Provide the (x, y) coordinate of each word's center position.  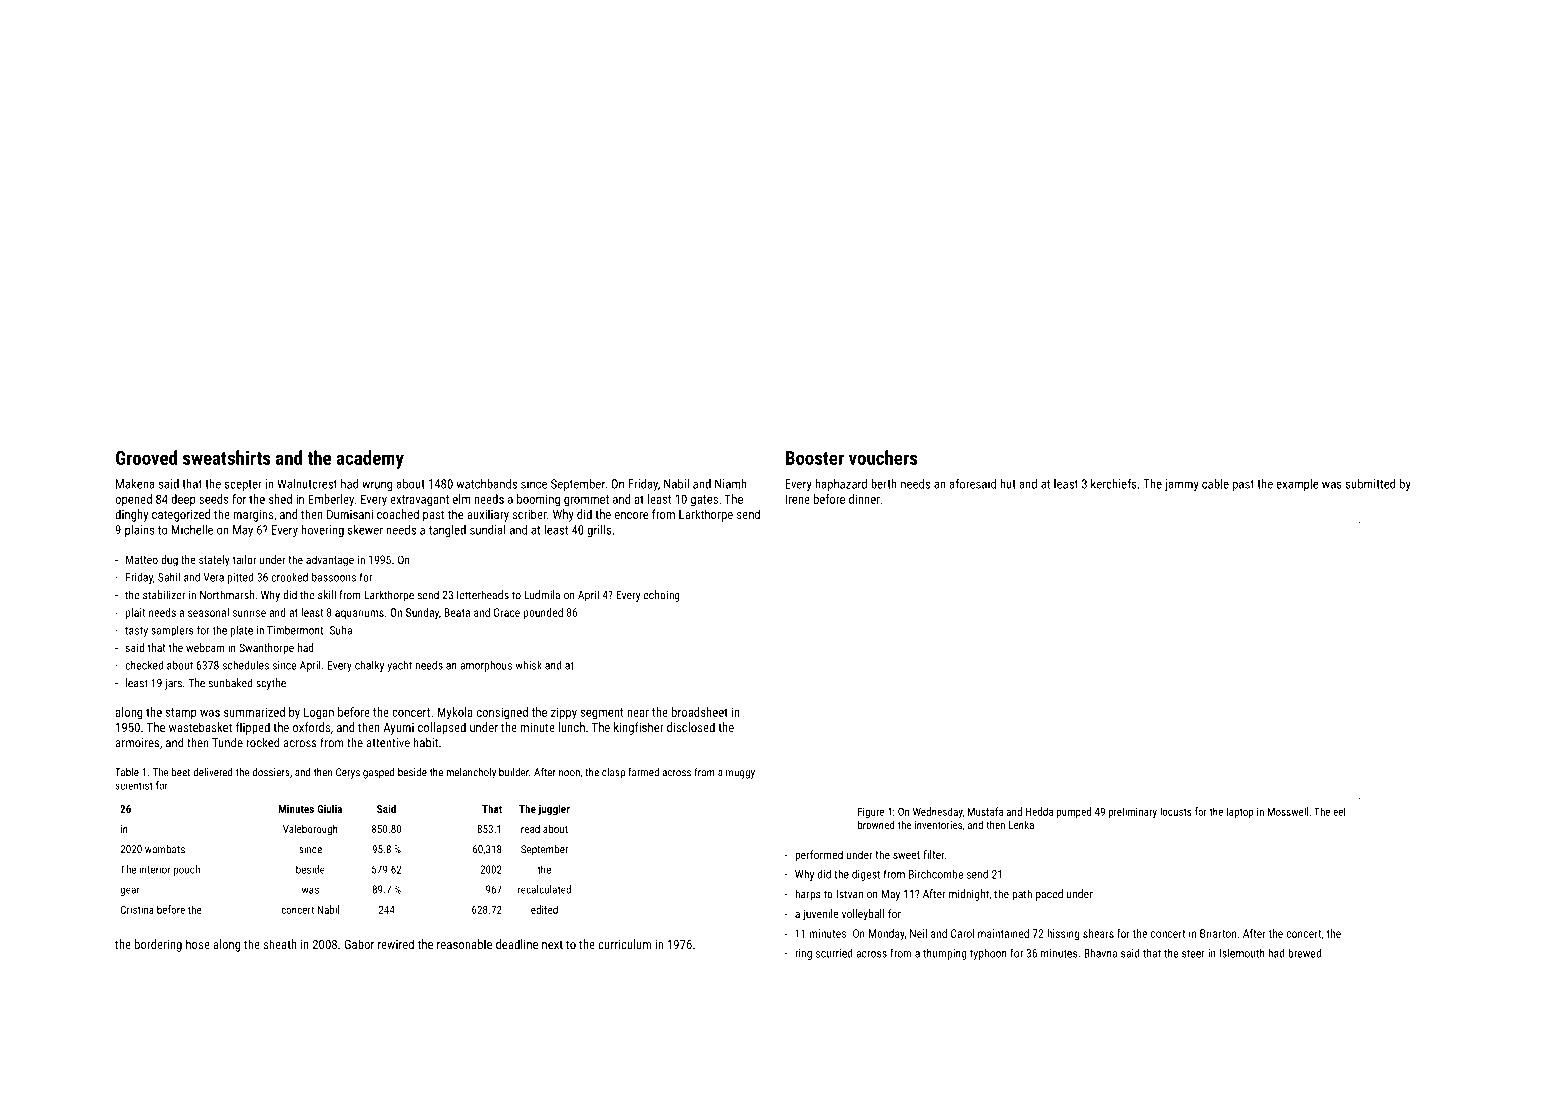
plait (135, 613)
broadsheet (700, 712)
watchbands (487, 484)
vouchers (883, 457)
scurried (834, 953)
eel (1339, 811)
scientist (133, 785)
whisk (528, 665)
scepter (243, 485)
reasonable (464, 944)
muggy (740, 774)
